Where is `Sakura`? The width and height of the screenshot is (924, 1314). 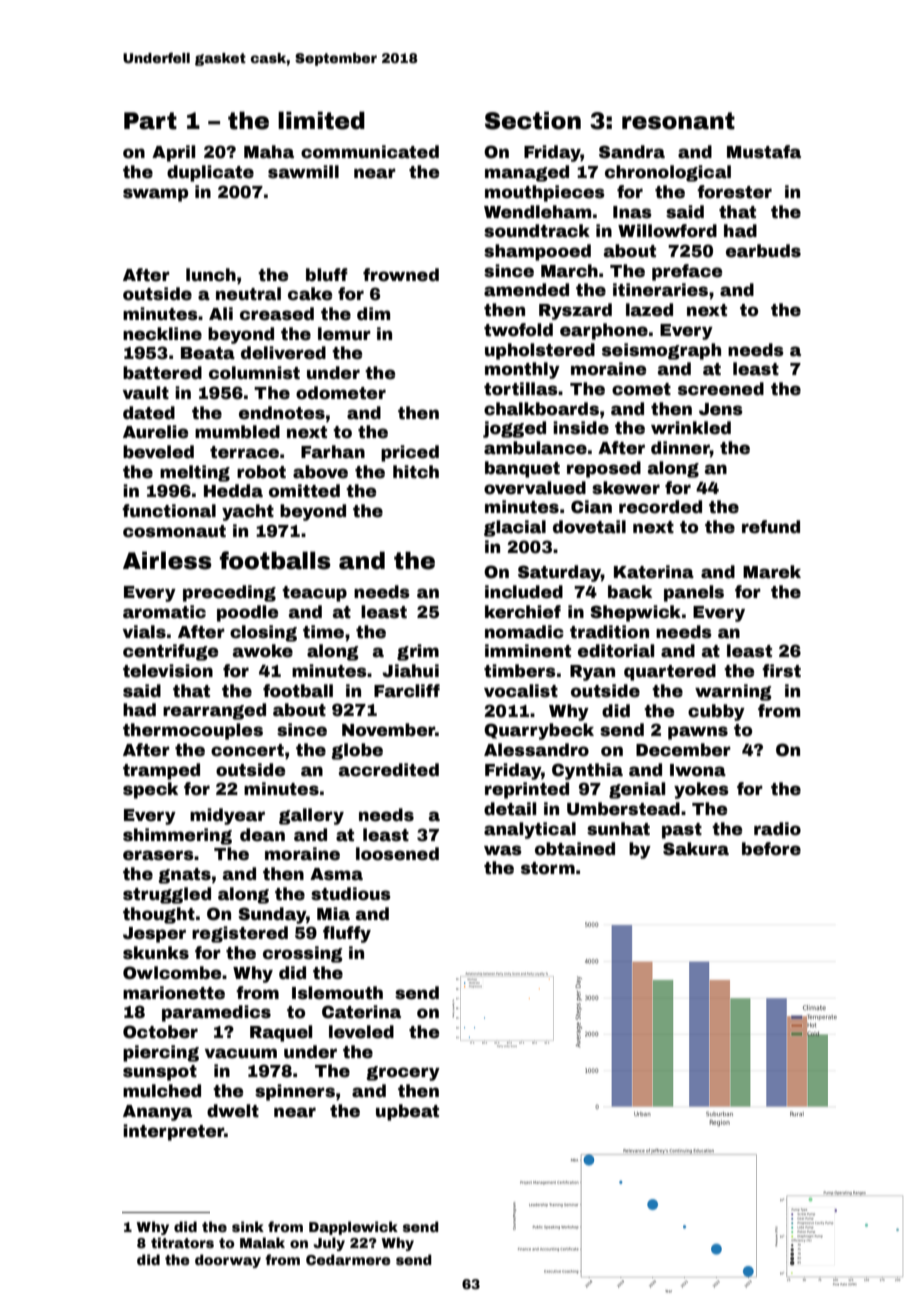
Sakura is located at coordinates (696, 849).
